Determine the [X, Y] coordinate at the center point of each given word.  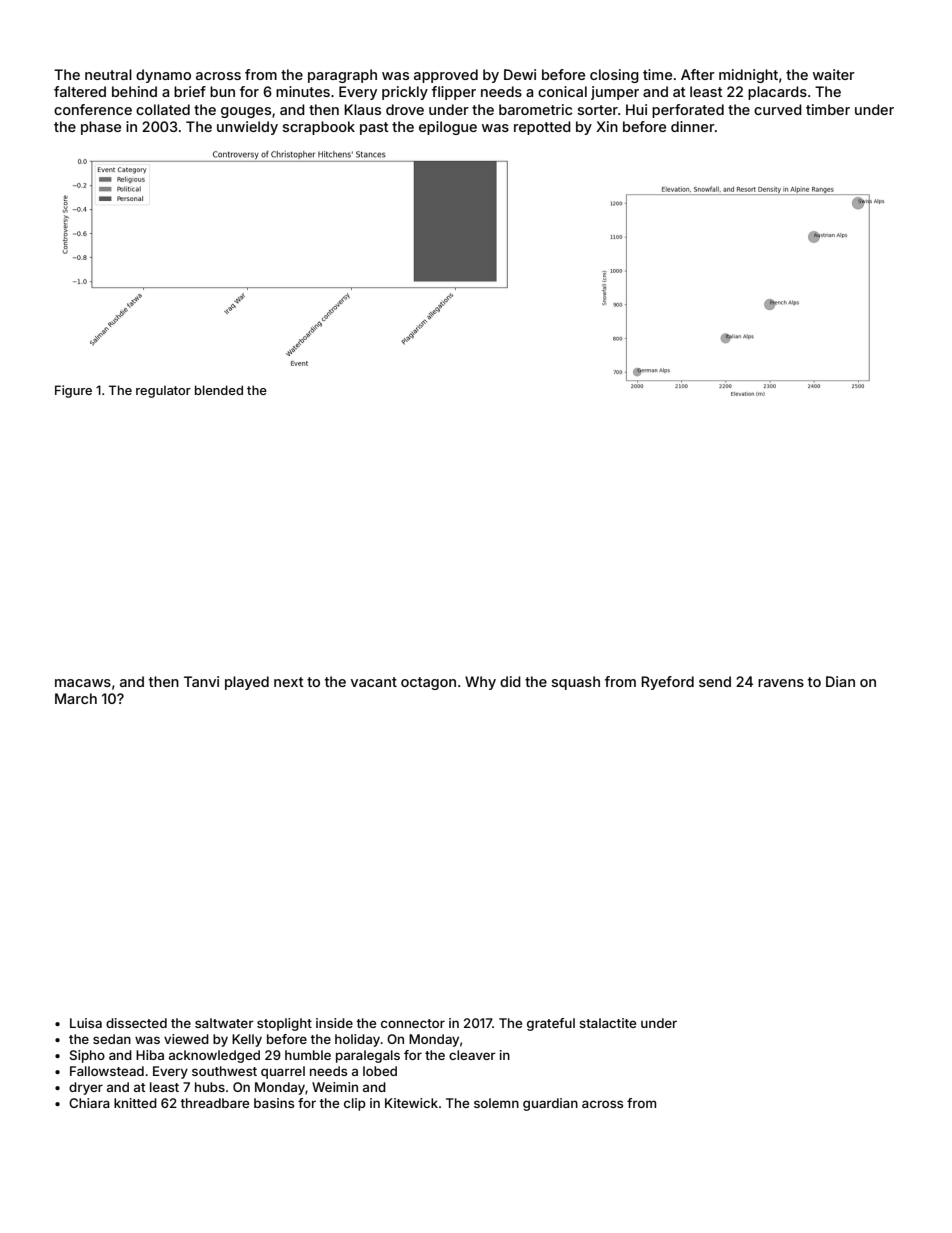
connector [413, 1023]
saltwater [224, 1023]
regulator [163, 391]
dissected [136, 1023]
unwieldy [247, 128]
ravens [781, 683]
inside [334, 1023]
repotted [542, 128]
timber [828, 109]
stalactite [607, 1023]
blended [219, 390]
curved [778, 109]
